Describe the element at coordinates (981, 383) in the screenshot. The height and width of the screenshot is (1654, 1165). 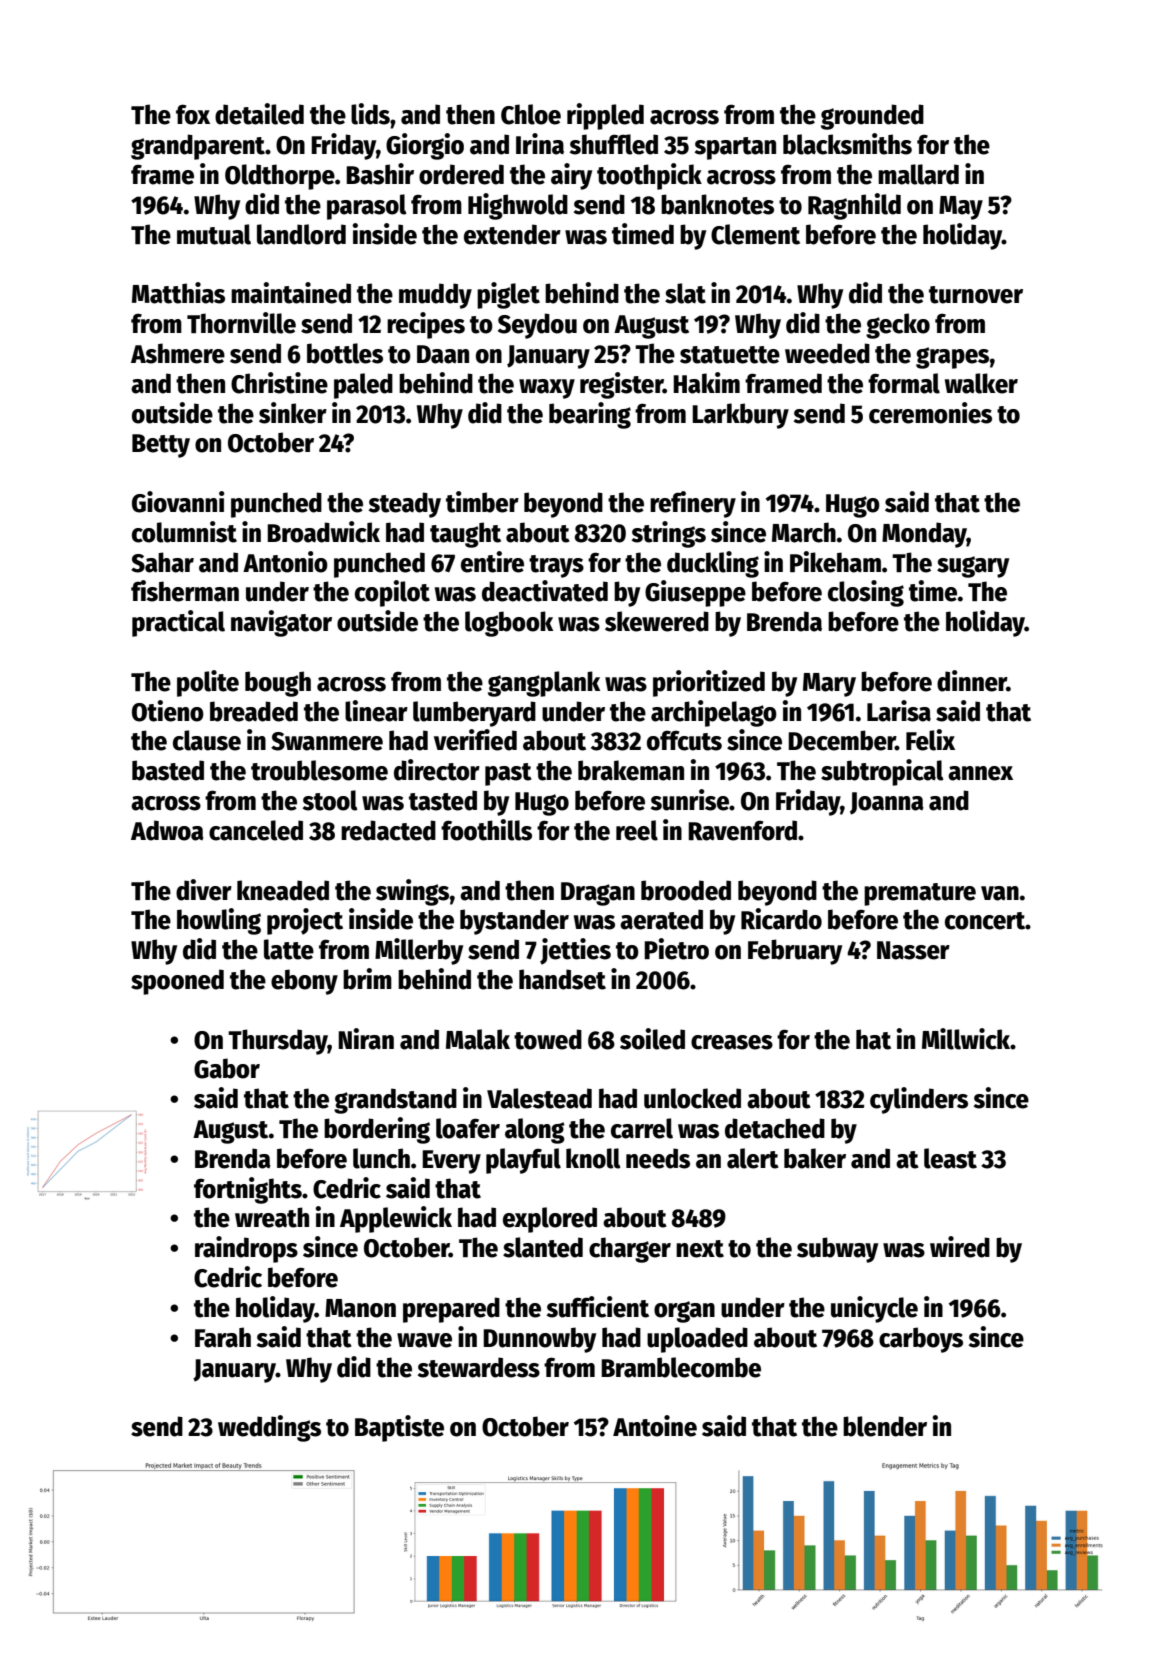
I see `walker` at that location.
